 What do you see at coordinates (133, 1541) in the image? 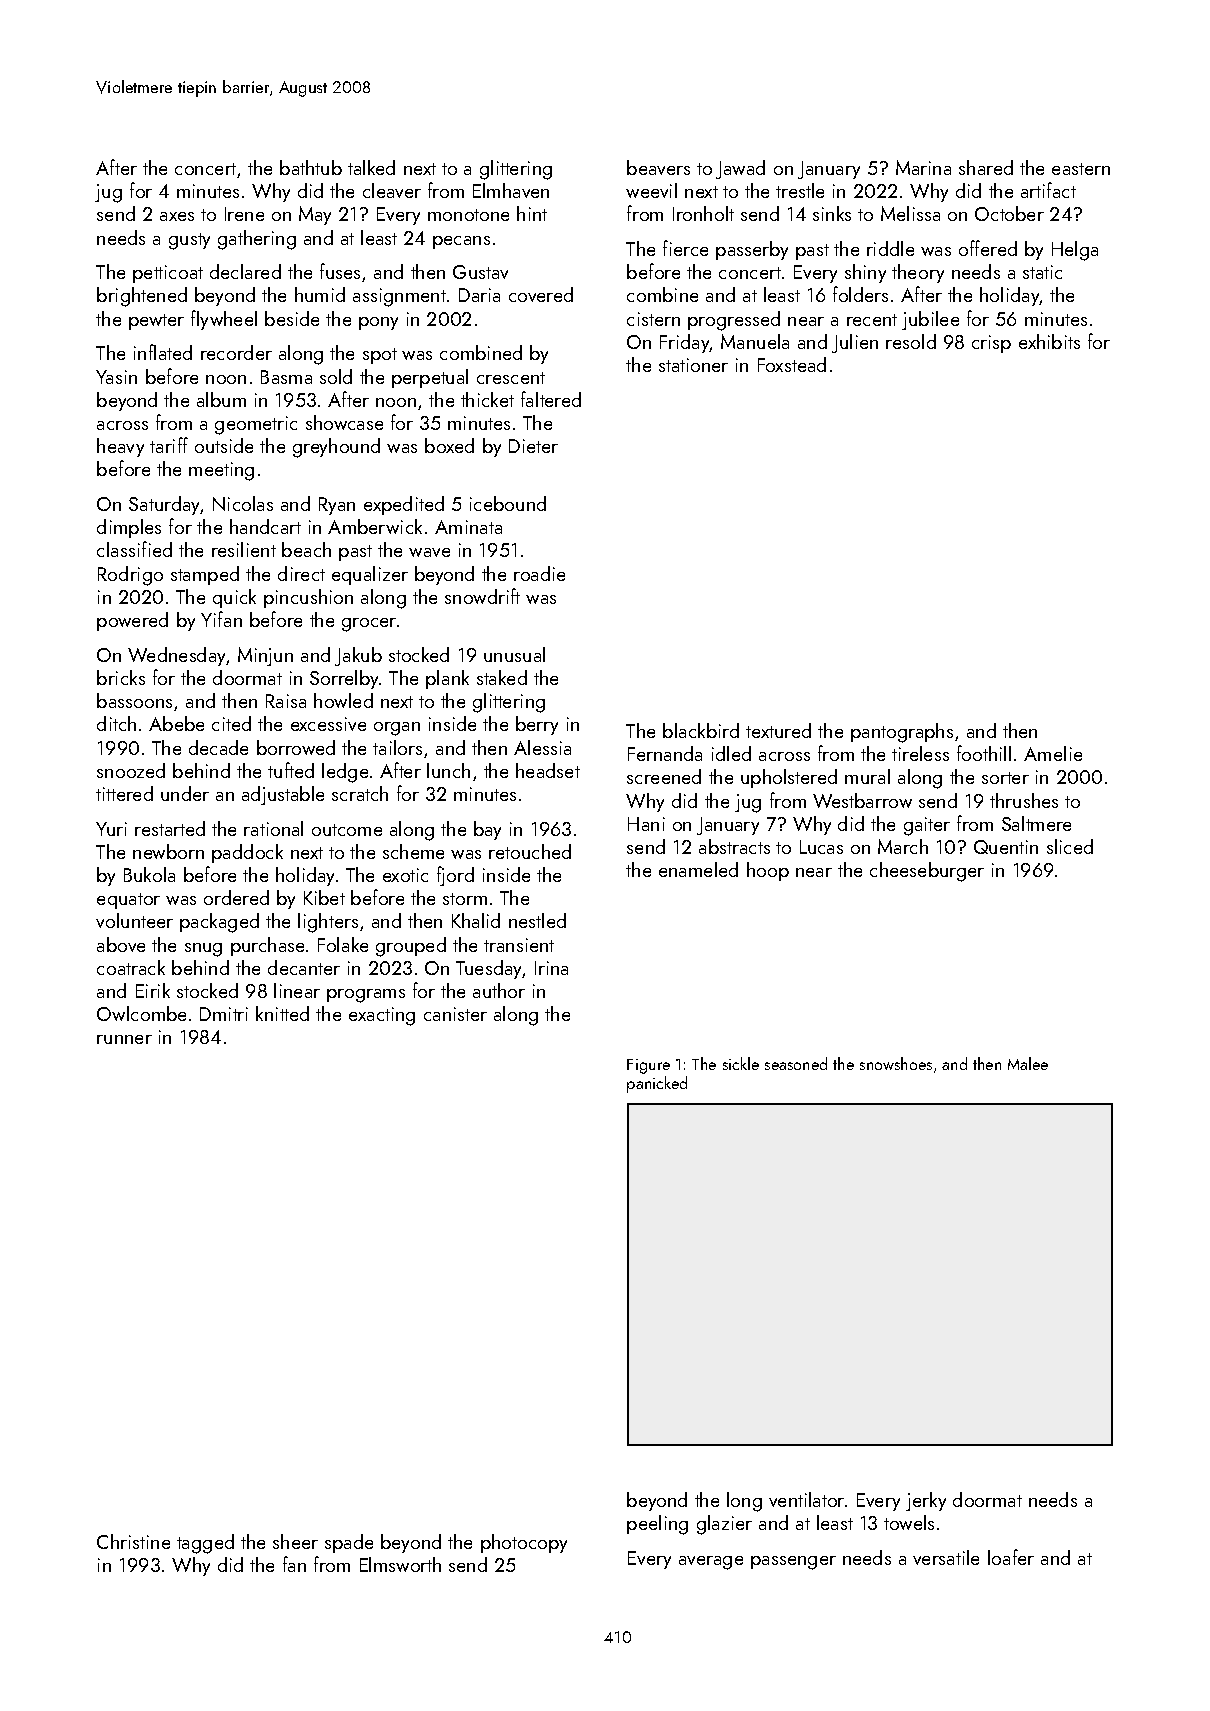
I see `Christine` at bounding box center [133, 1541].
